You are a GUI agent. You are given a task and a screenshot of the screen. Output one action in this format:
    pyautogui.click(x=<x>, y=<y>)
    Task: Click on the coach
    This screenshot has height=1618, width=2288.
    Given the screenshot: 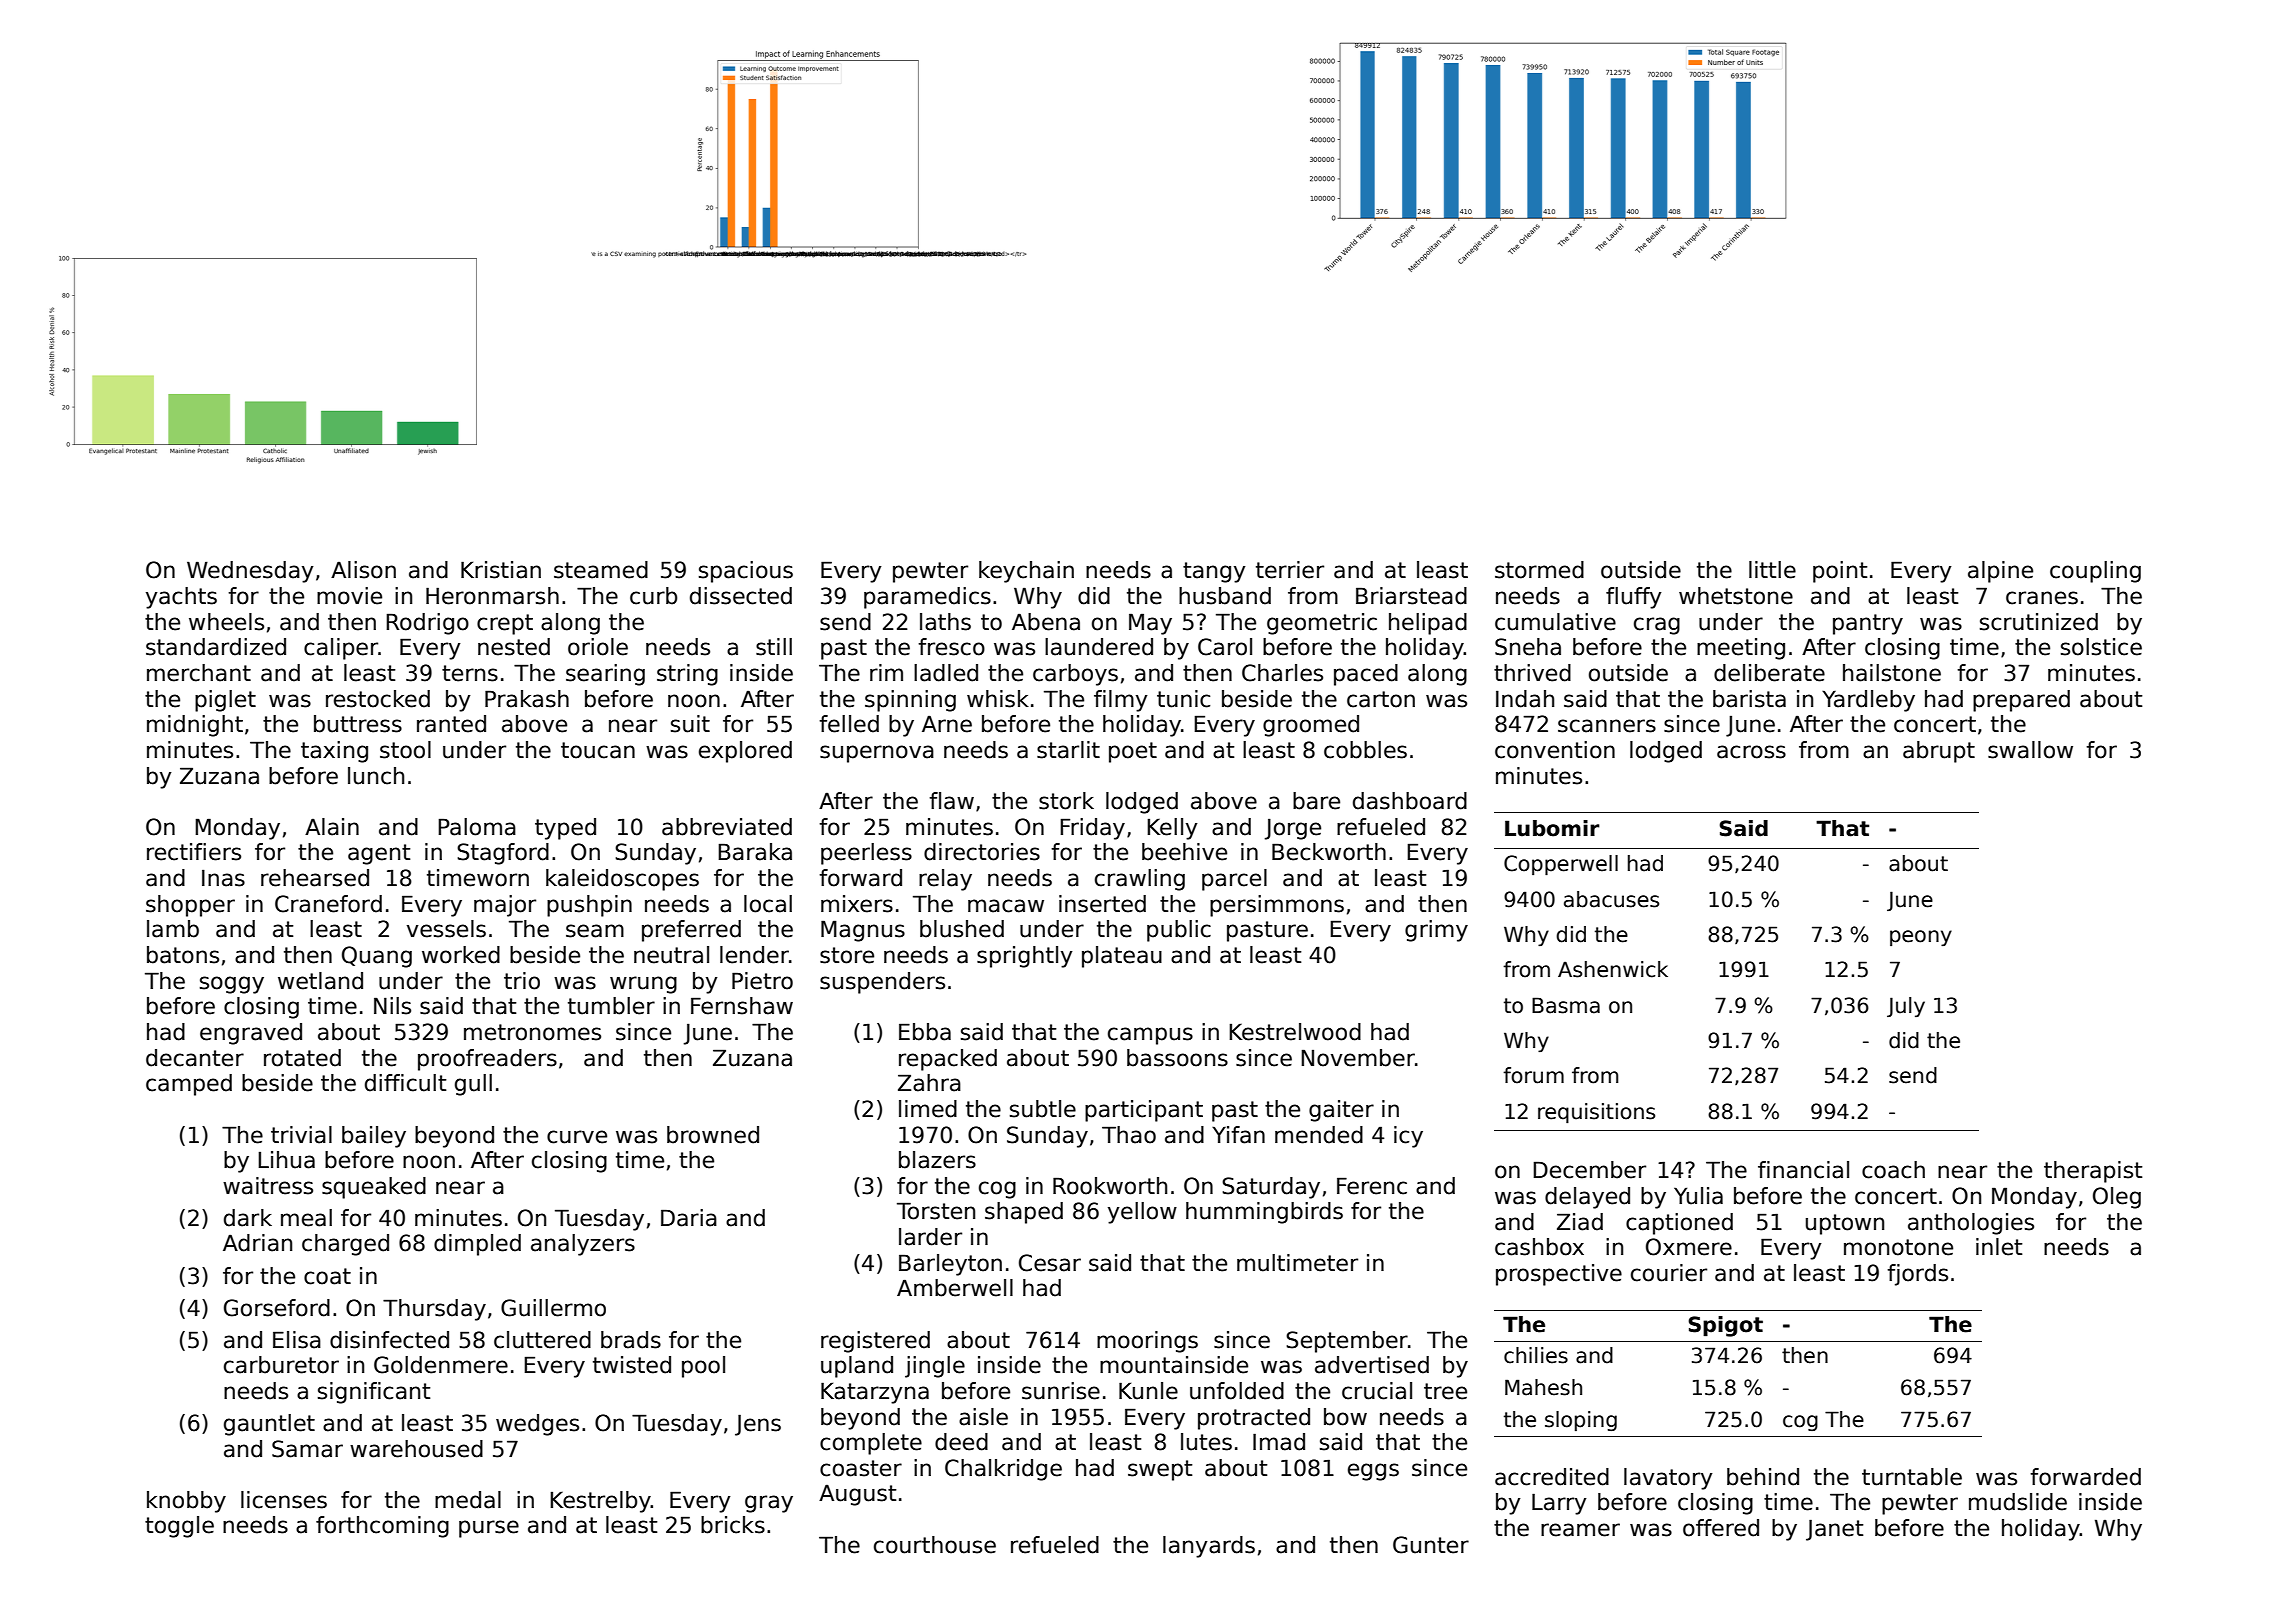 What is the action you would take?
    pyautogui.click(x=1893, y=1170)
